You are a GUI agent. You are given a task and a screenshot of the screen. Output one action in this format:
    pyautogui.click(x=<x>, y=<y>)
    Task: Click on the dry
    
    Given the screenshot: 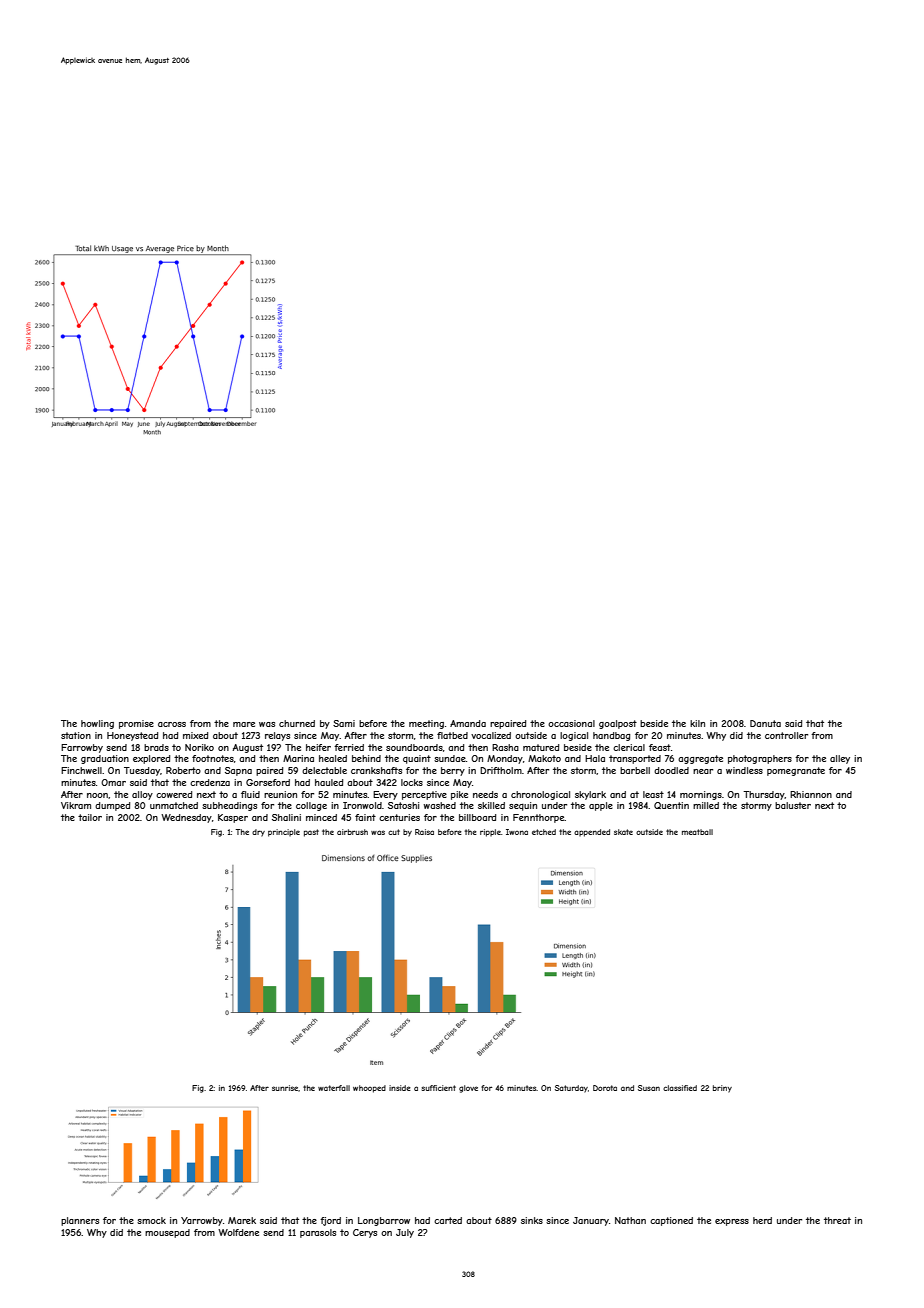 What is the action you would take?
    pyautogui.click(x=258, y=833)
